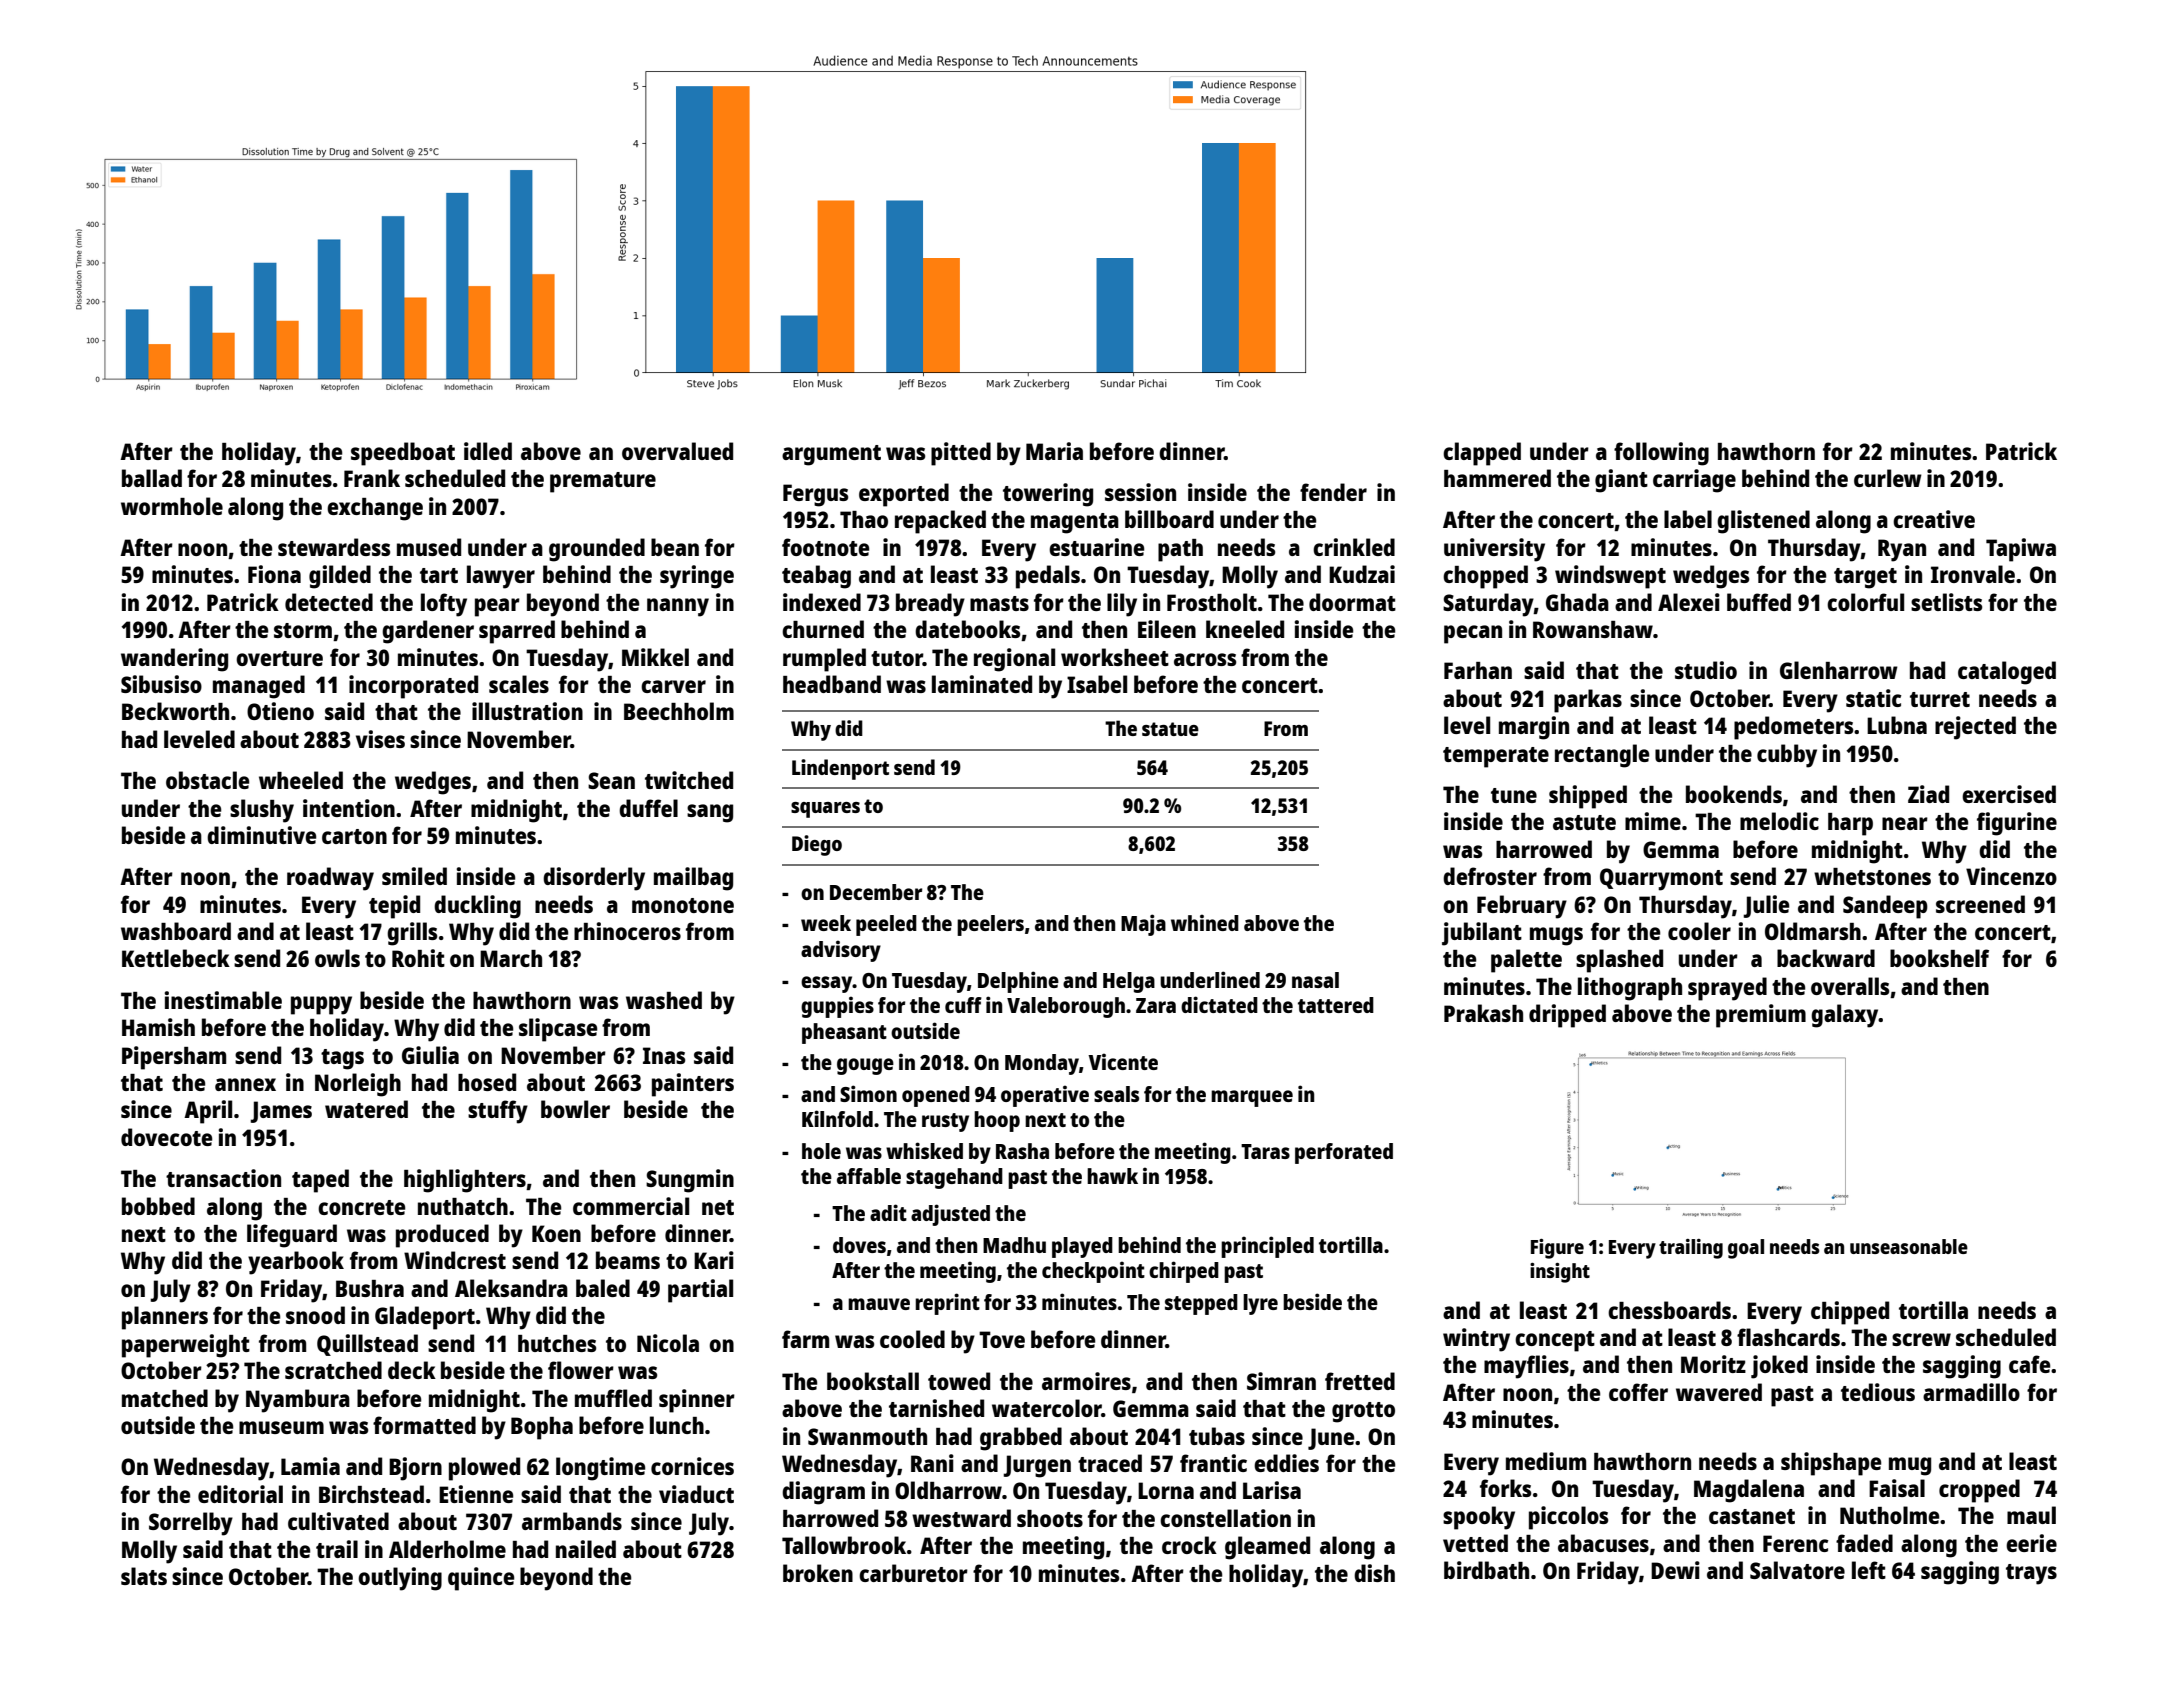  I want to click on grounded, so click(597, 550).
